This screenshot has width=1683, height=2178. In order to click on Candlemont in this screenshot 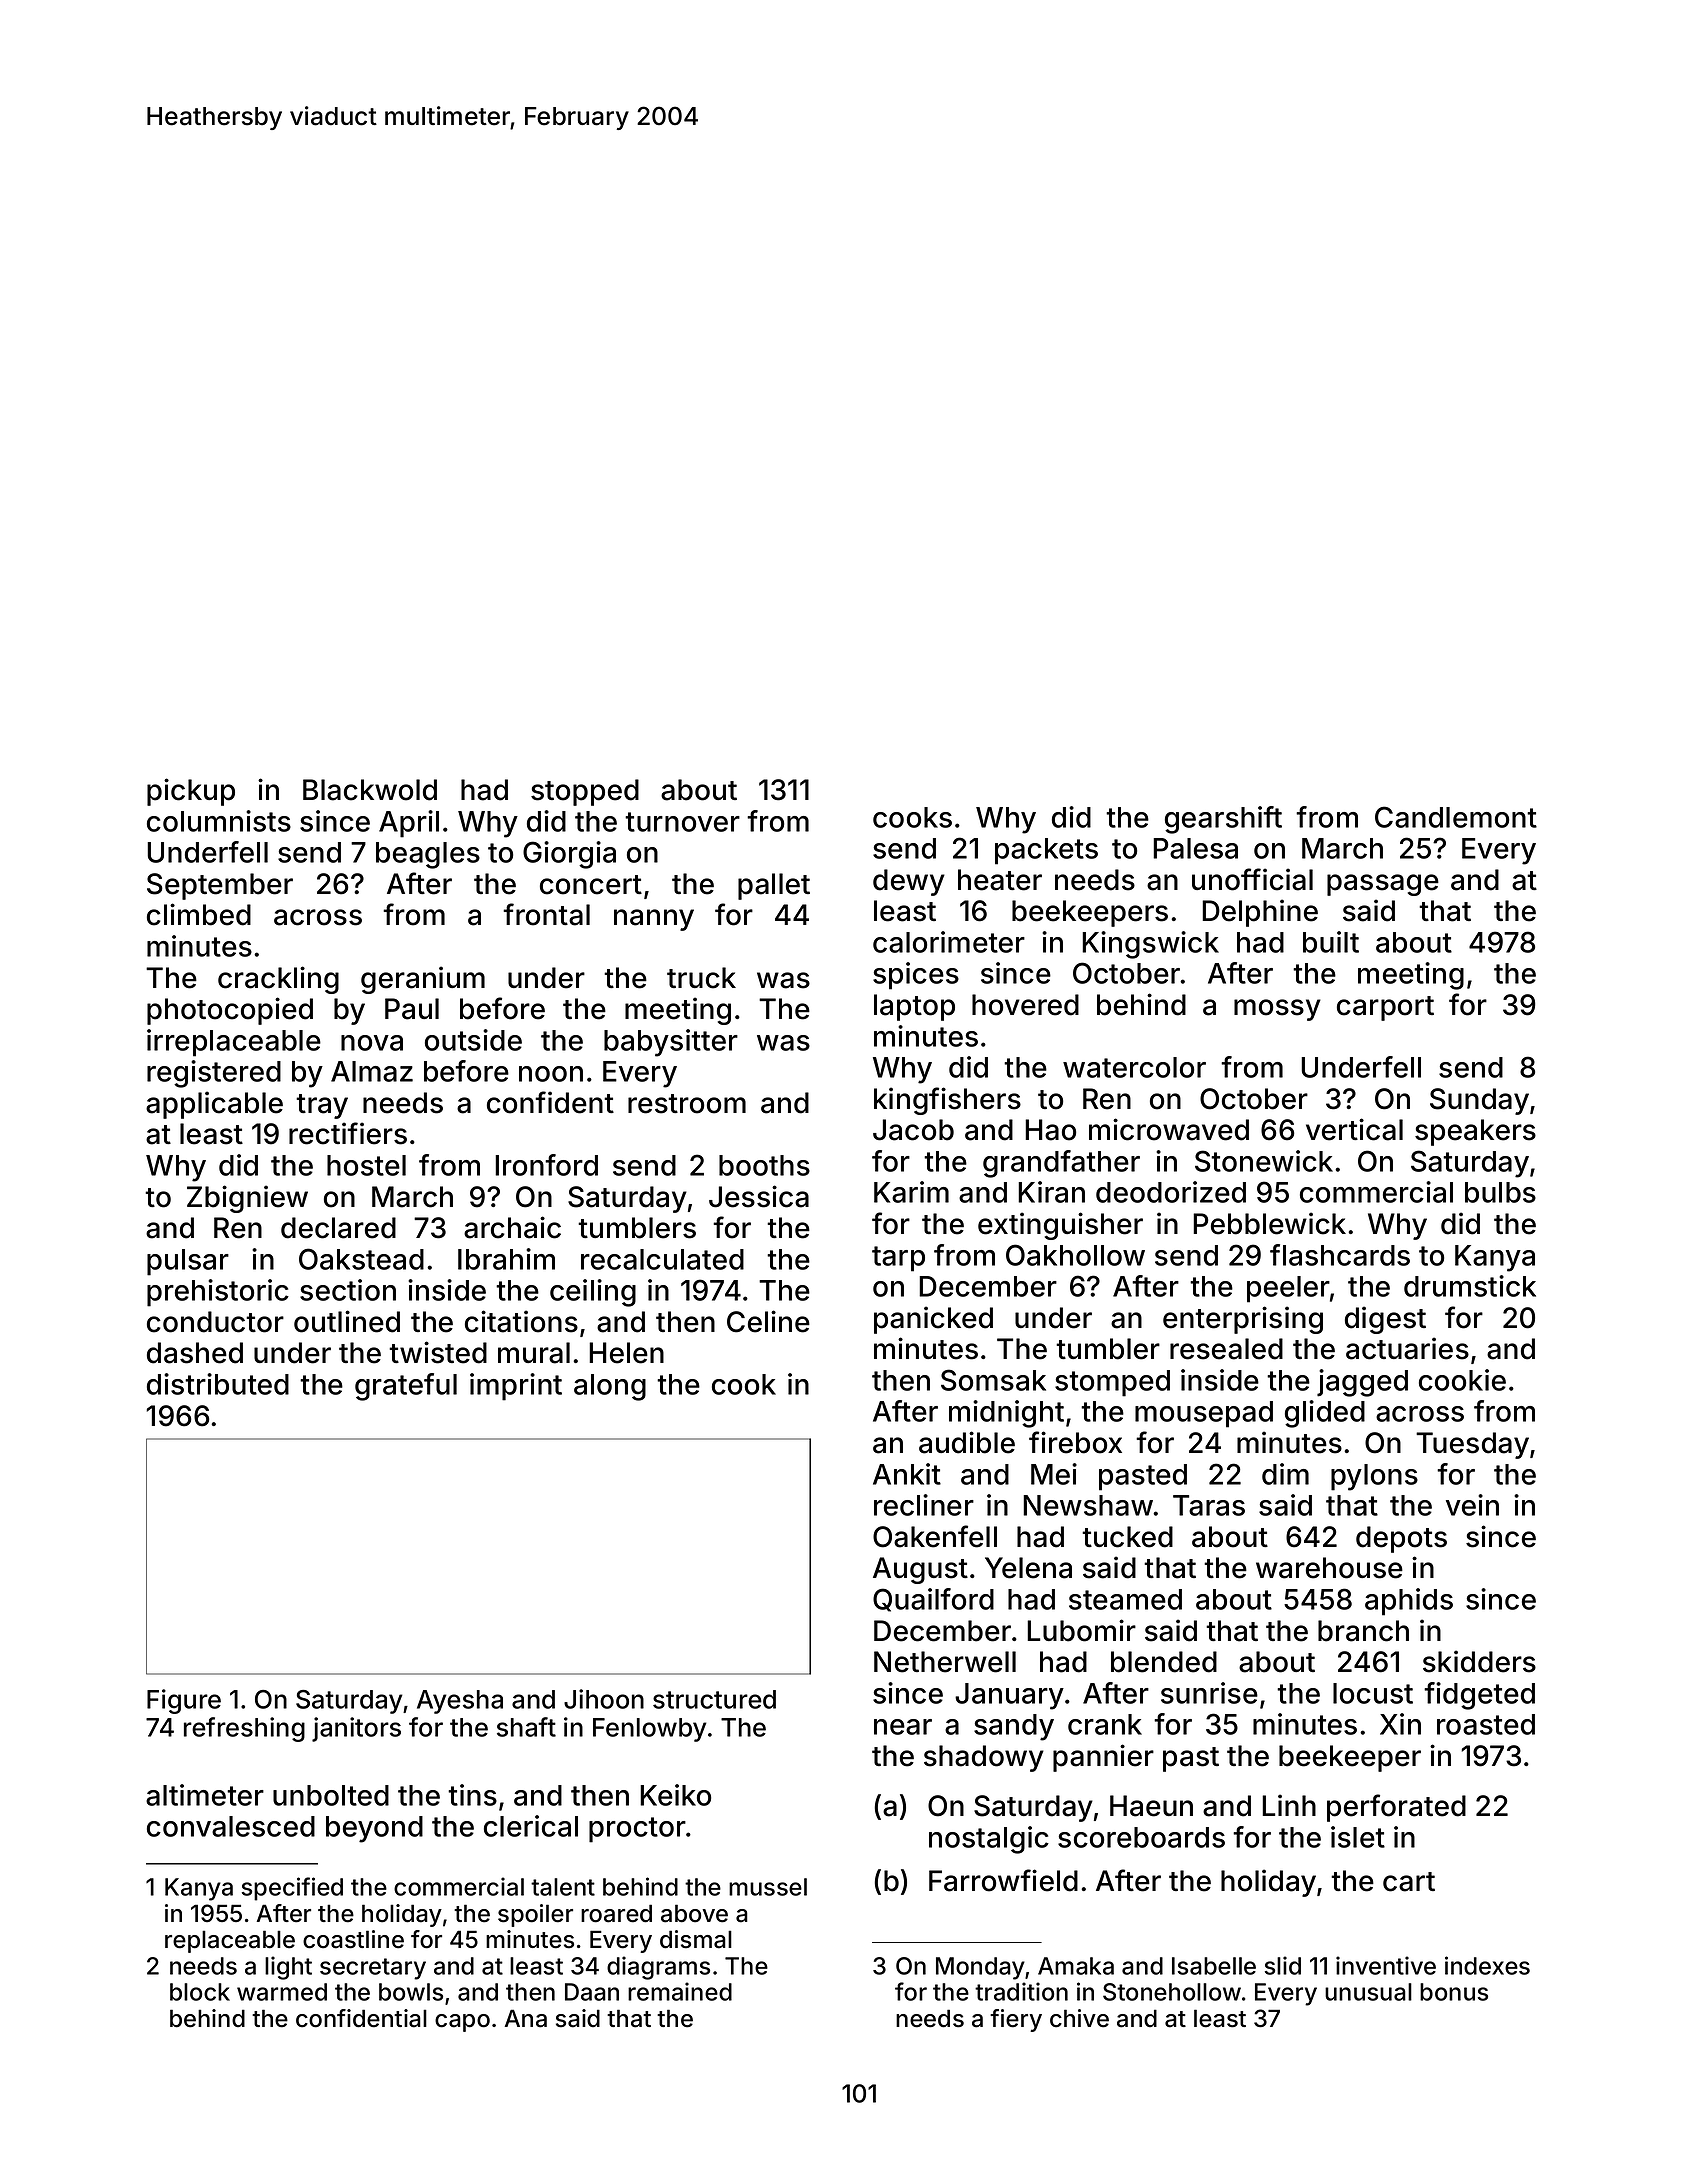, I will do `click(1456, 817)`.
